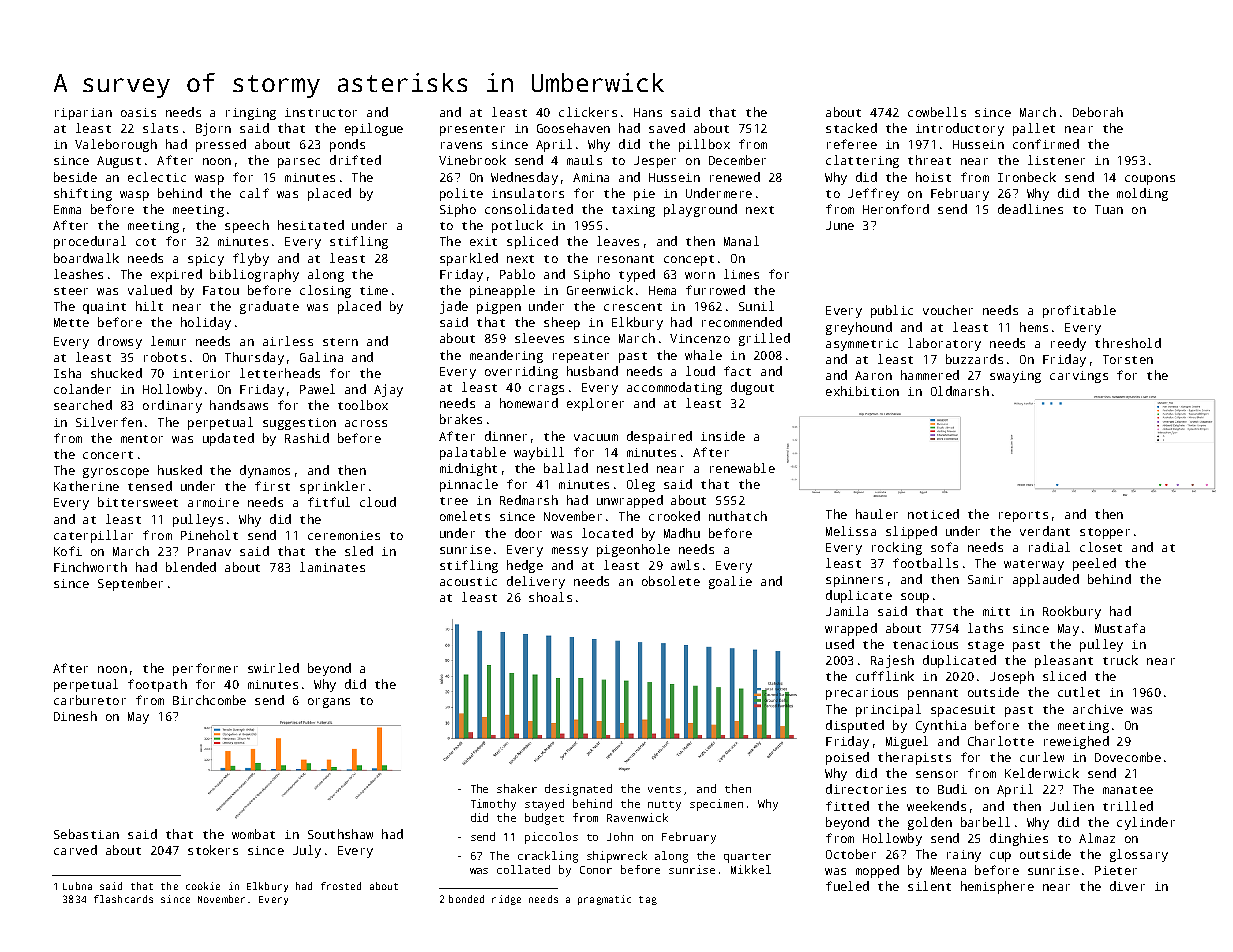 Image resolution: width=1233 pixels, height=952 pixels. What do you see at coordinates (253, 834) in the page?
I see `wombat` at bounding box center [253, 834].
